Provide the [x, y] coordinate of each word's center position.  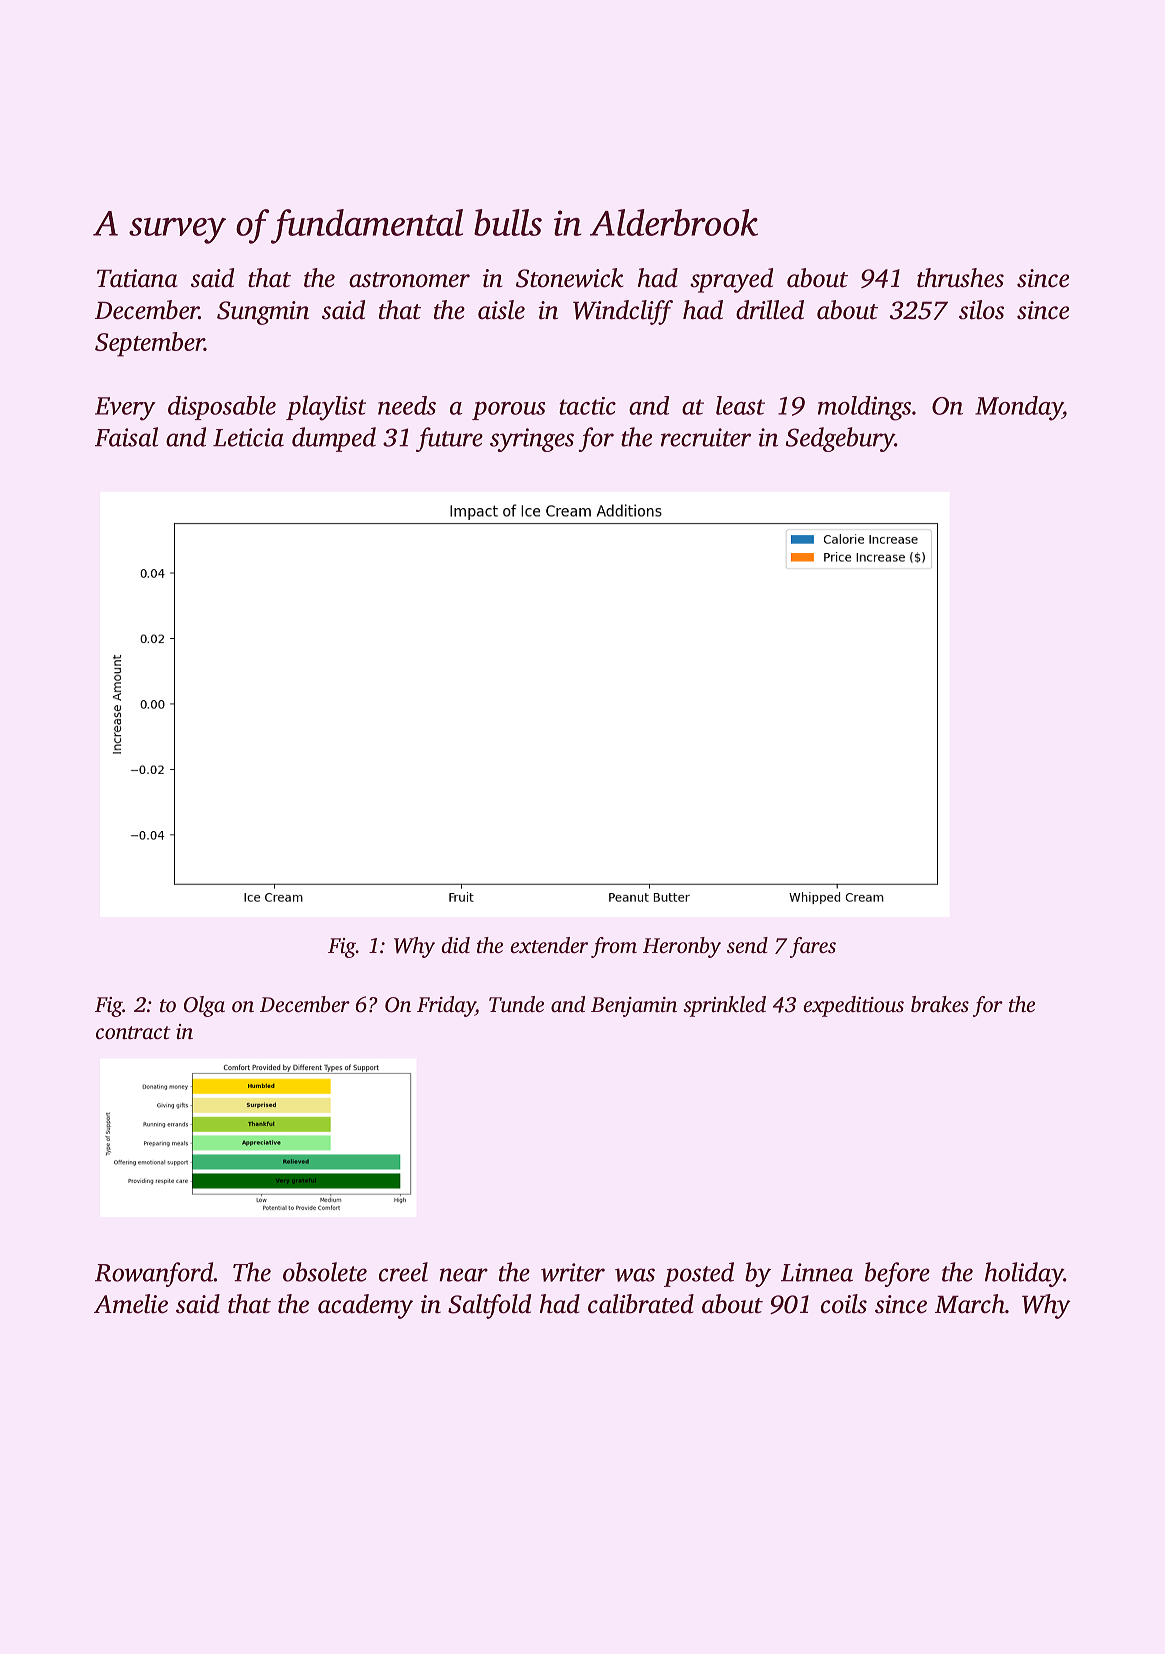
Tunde [516, 1004]
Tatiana [137, 278]
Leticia [248, 437]
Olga [204, 1006]
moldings [864, 408]
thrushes [960, 278]
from [614, 947]
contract [133, 1032]
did [455, 945]
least [740, 405]
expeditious [853, 1006]
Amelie [131, 1304]
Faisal [126, 437]
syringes [532, 440]
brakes [940, 1004]
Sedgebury [840, 439]
